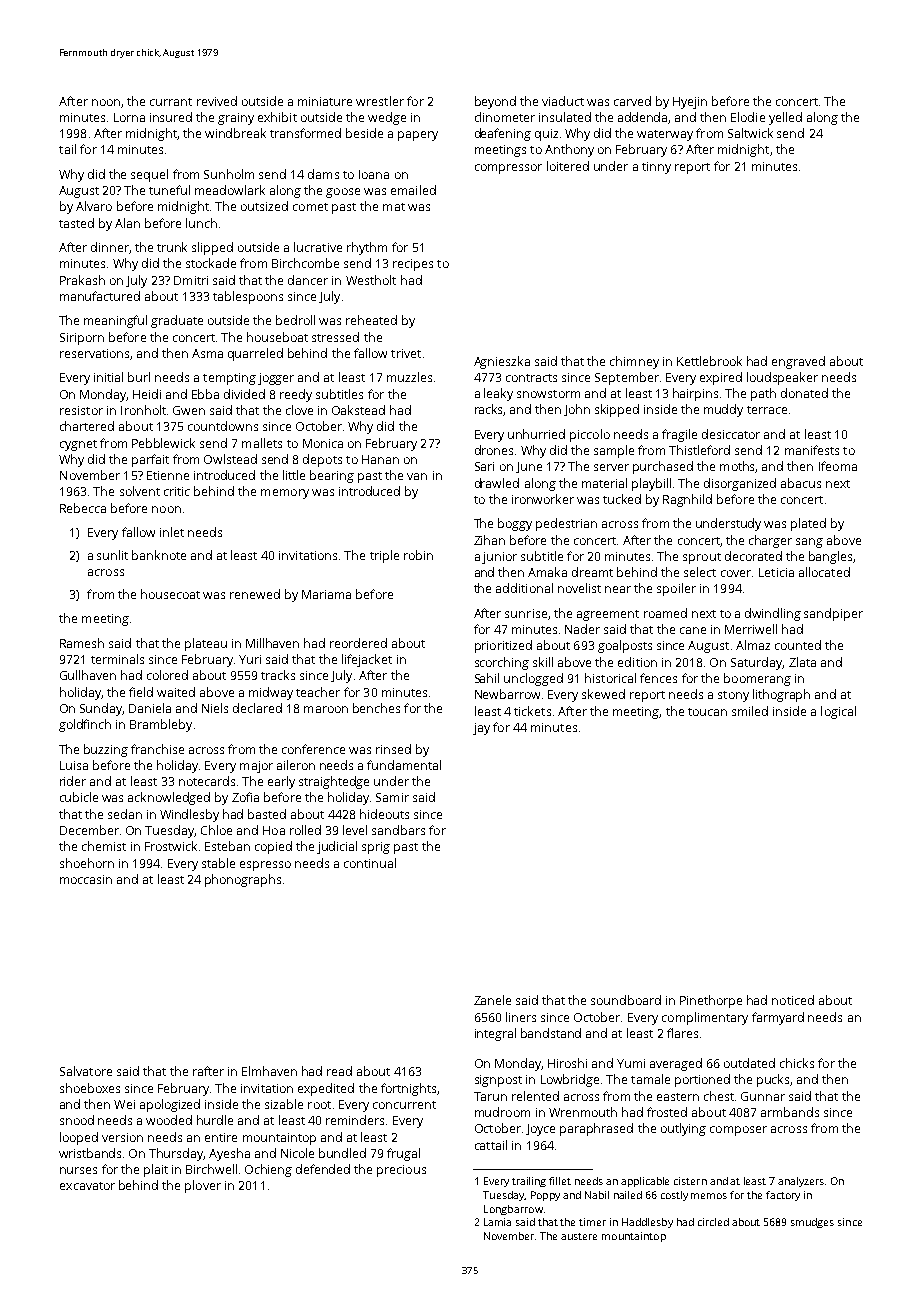 The image size is (924, 1308). What do you see at coordinates (87, 1186) in the image?
I see `excavator` at bounding box center [87, 1186].
